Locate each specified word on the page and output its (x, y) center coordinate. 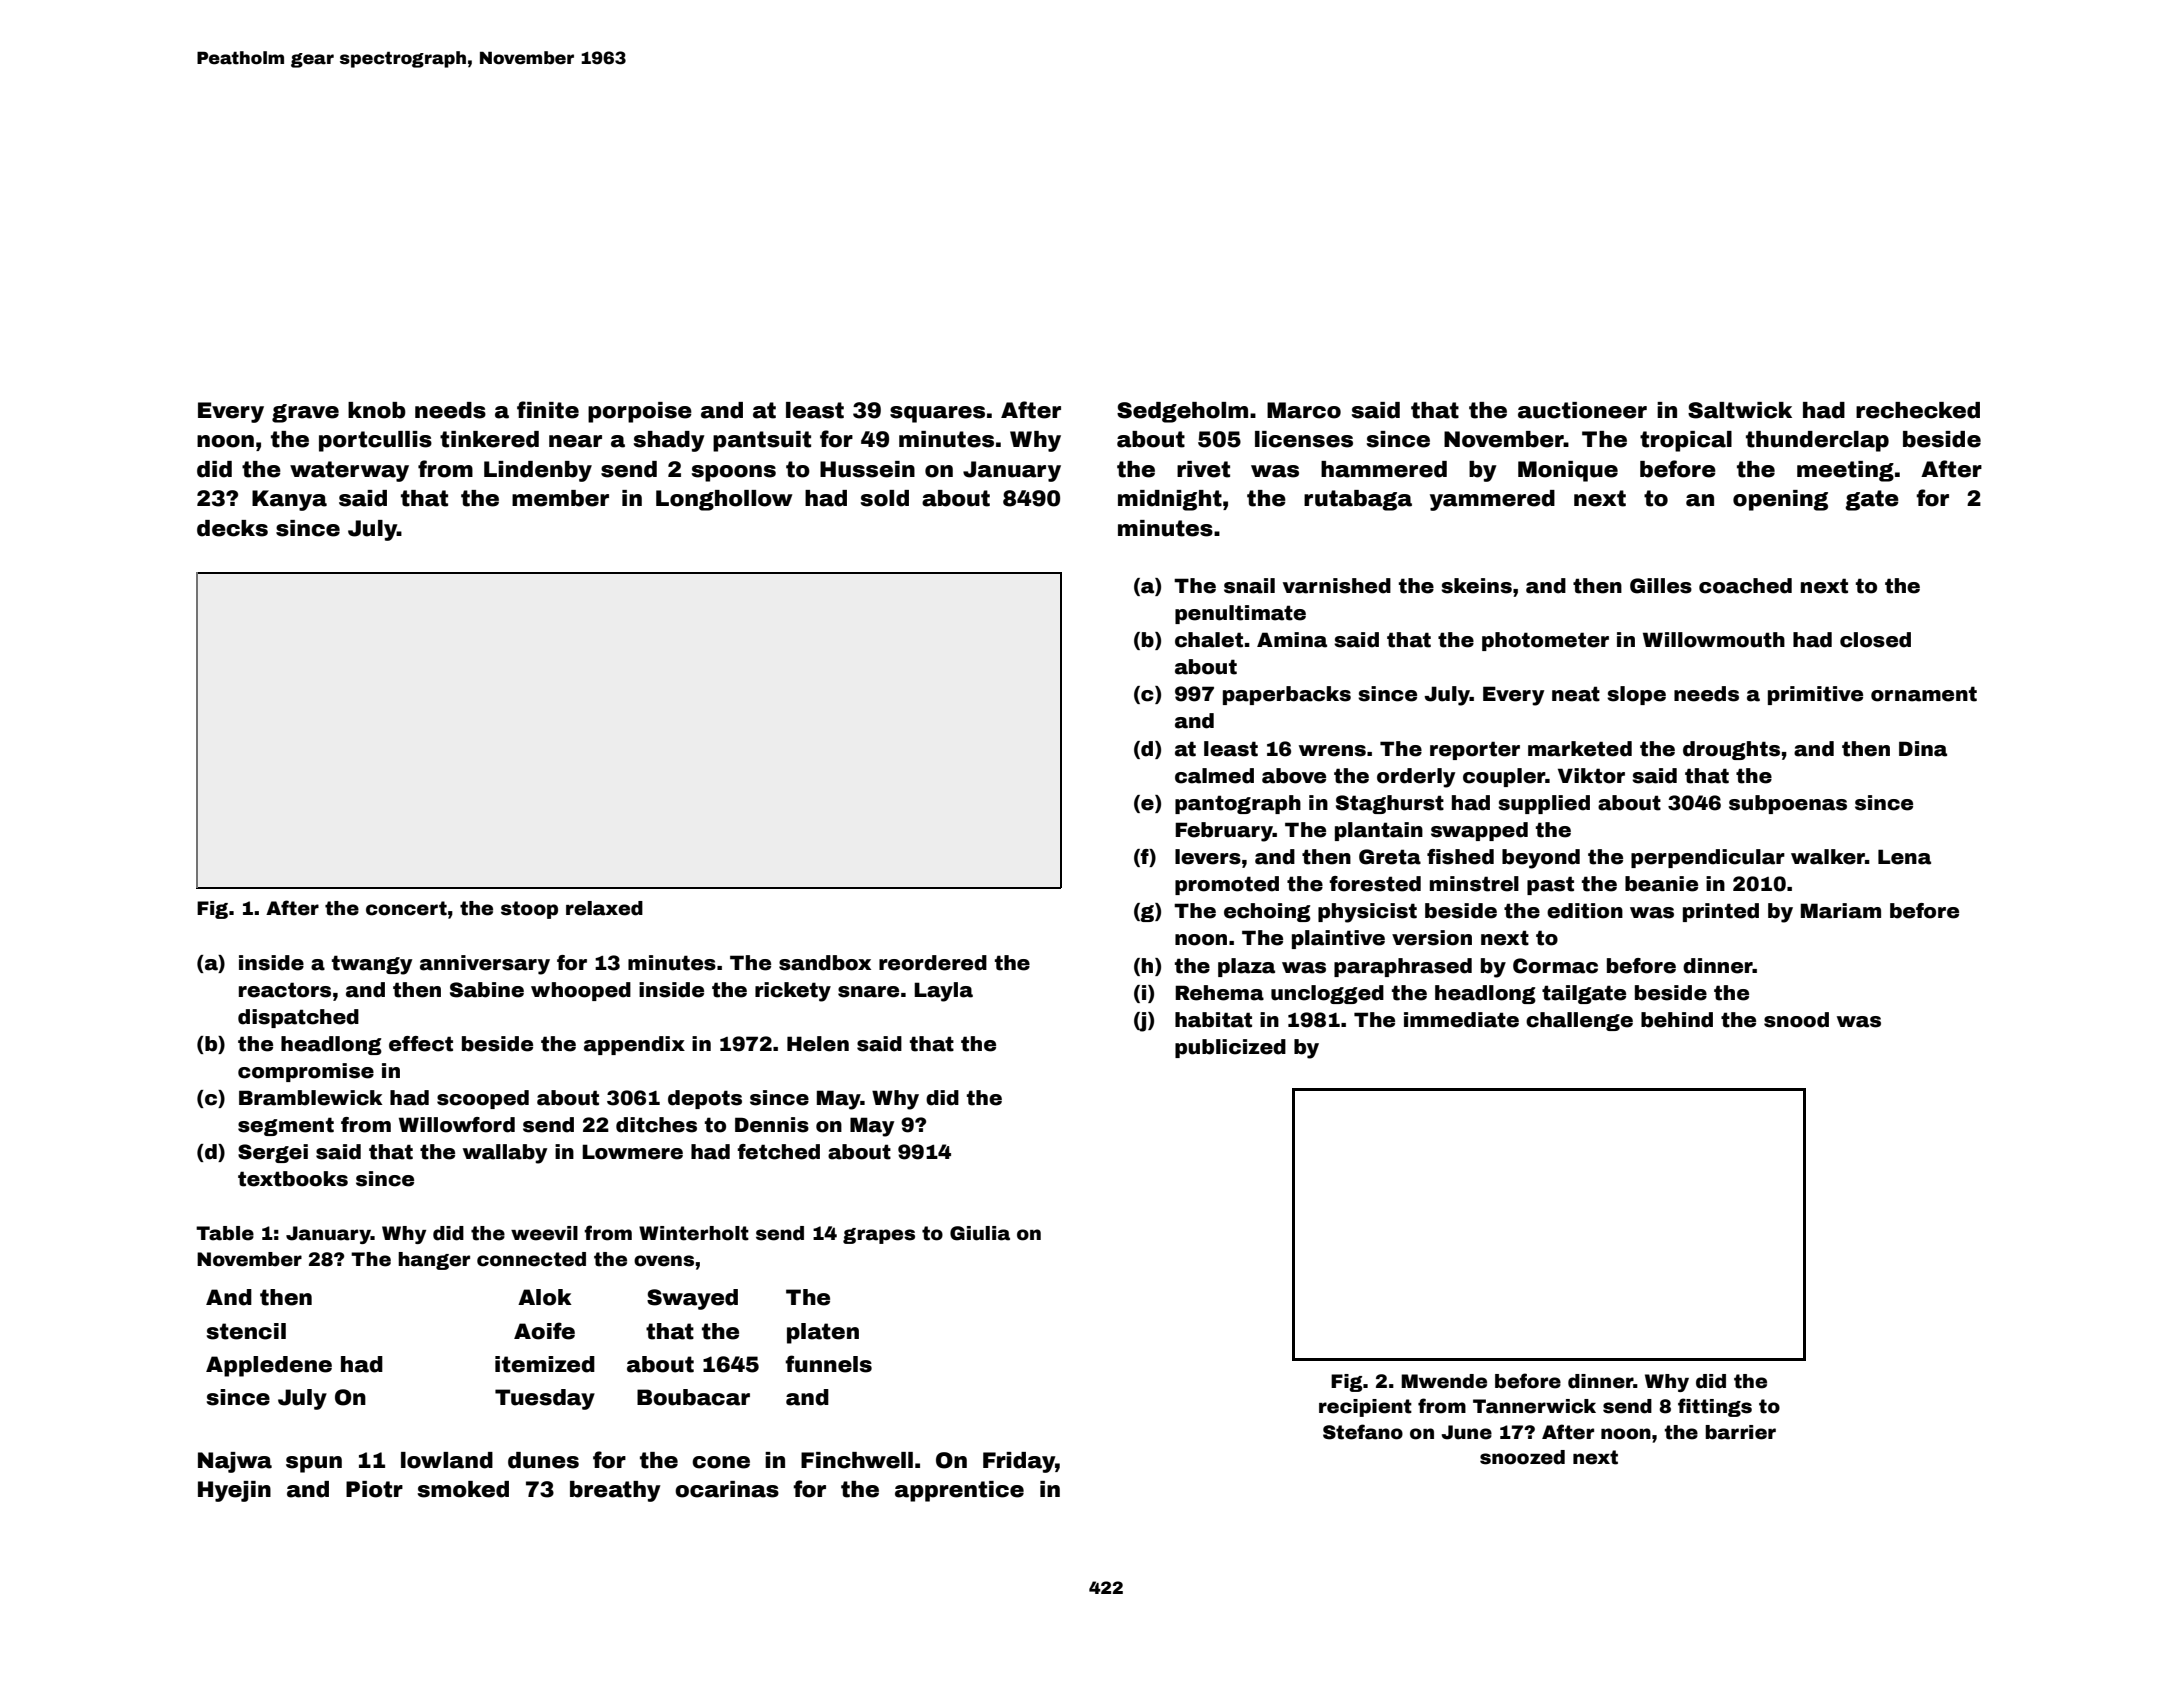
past (1550, 885)
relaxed (604, 908)
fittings (1715, 1407)
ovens (664, 1261)
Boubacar (693, 1397)
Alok (545, 1297)
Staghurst (1390, 804)
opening (1780, 500)
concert (406, 908)
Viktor (1591, 776)
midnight (1170, 500)
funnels (828, 1364)
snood (1796, 1020)
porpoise (640, 412)
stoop (529, 910)
